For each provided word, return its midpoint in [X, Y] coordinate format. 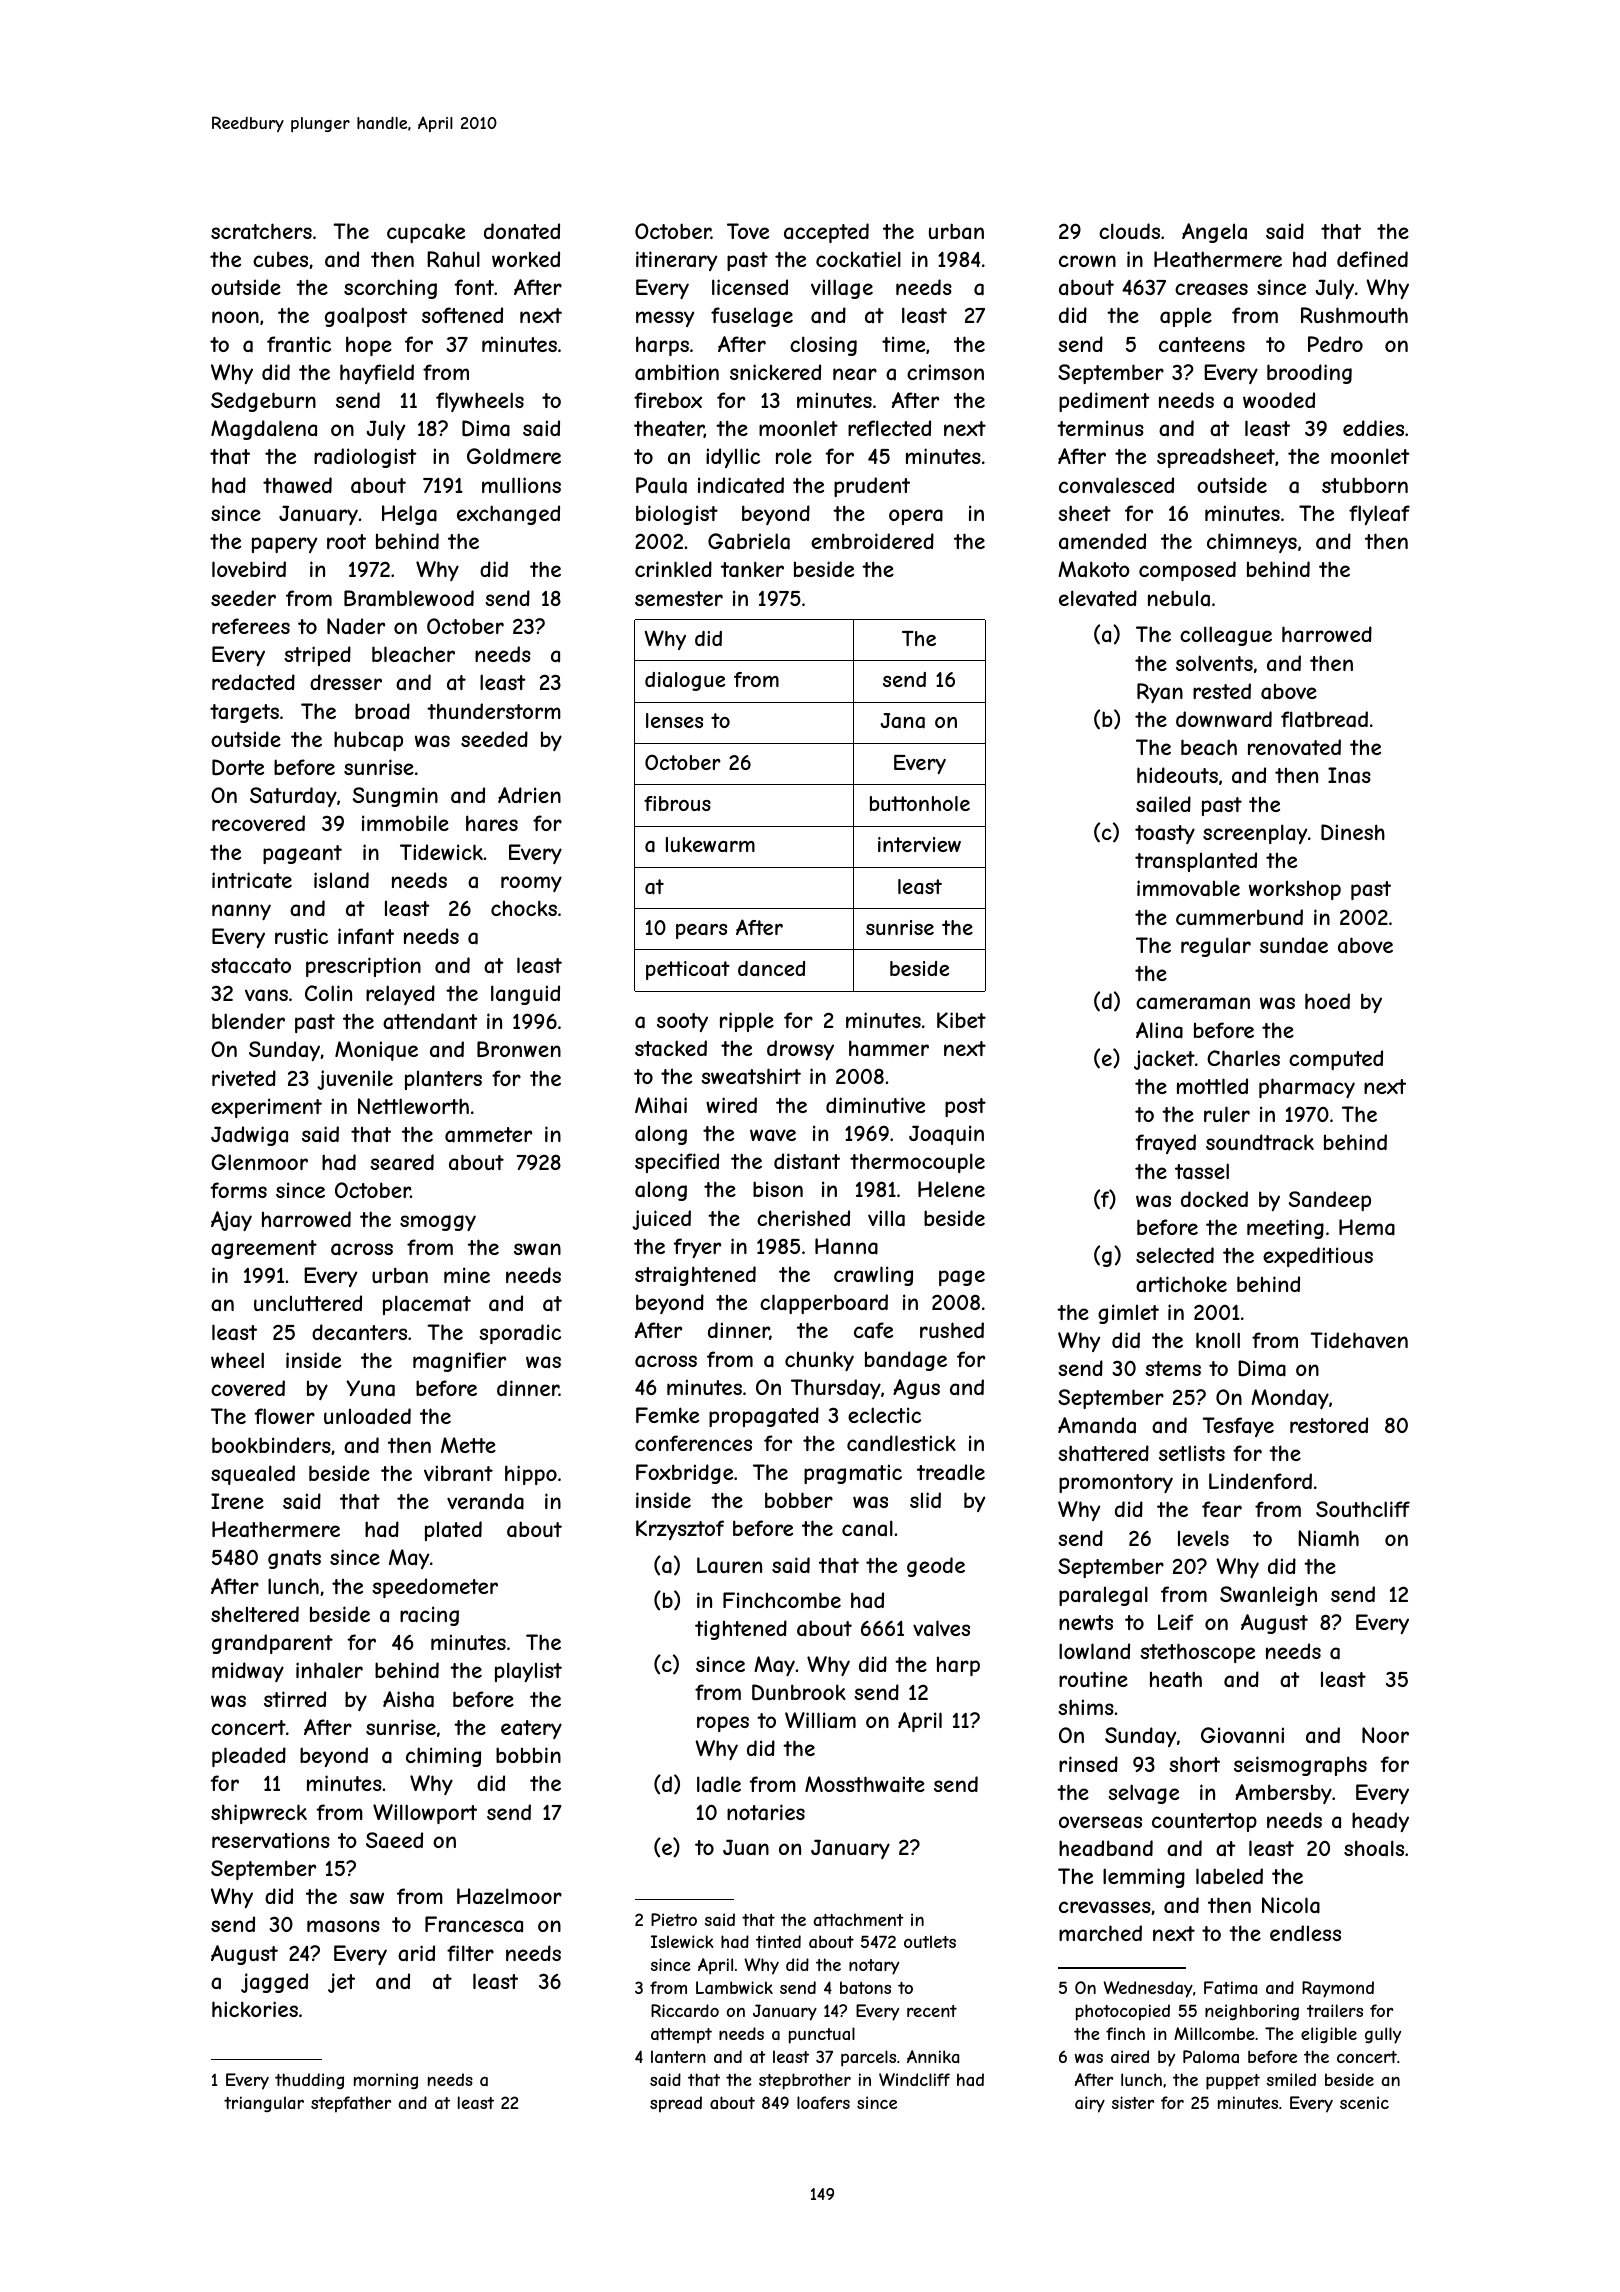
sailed [1163, 804]
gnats [294, 1559]
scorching [390, 289]
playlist [528, 1672]
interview [919, 844]
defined [1372, 259]
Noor [1385, 1735]
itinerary [676, 261]
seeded [494, 739]
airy [1090, 2104]
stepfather [351, 2104]
